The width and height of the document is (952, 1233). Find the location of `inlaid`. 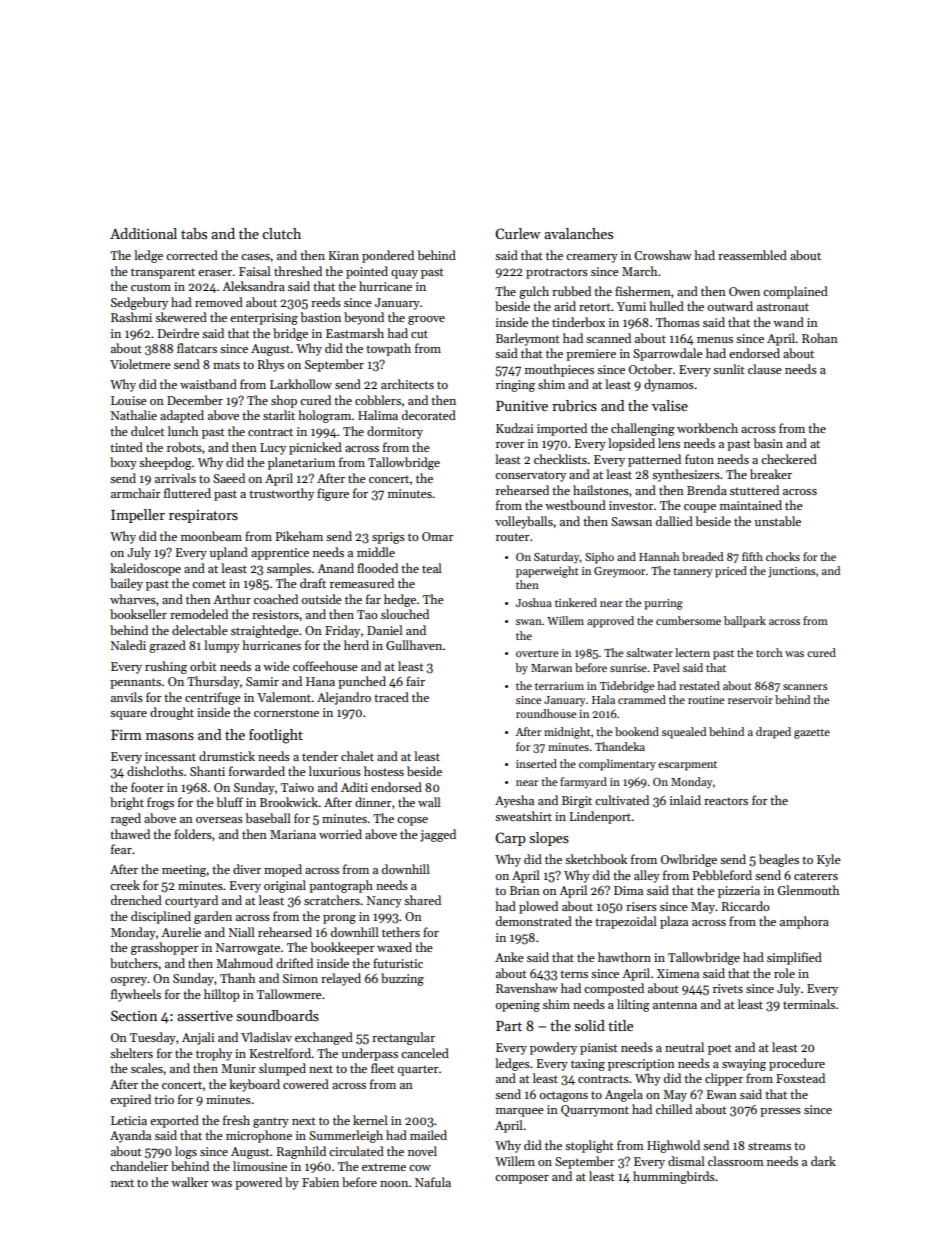

inlaid is located at coordinates (685, 800).
